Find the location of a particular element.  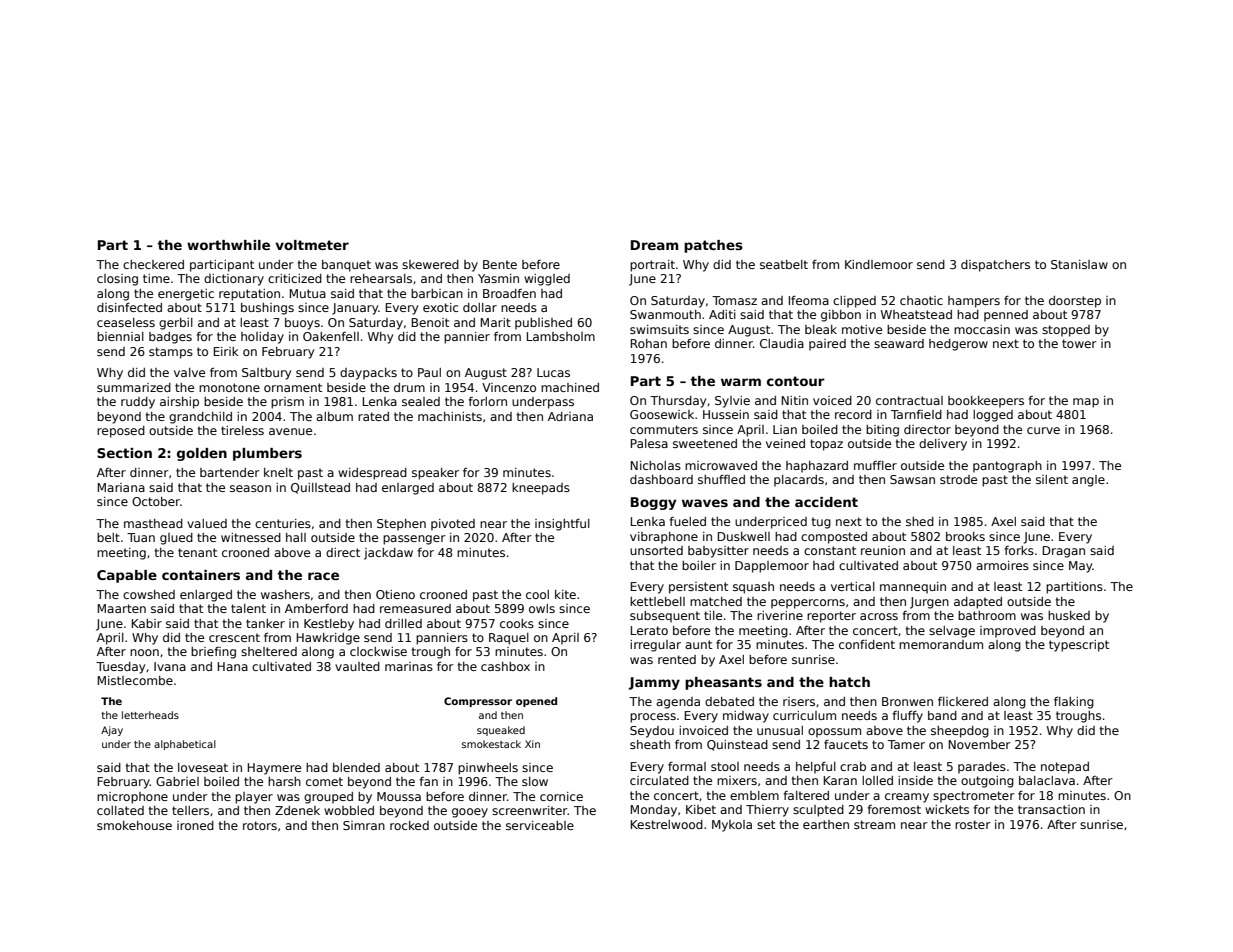

tellers is located at coordinates (190, 810).
